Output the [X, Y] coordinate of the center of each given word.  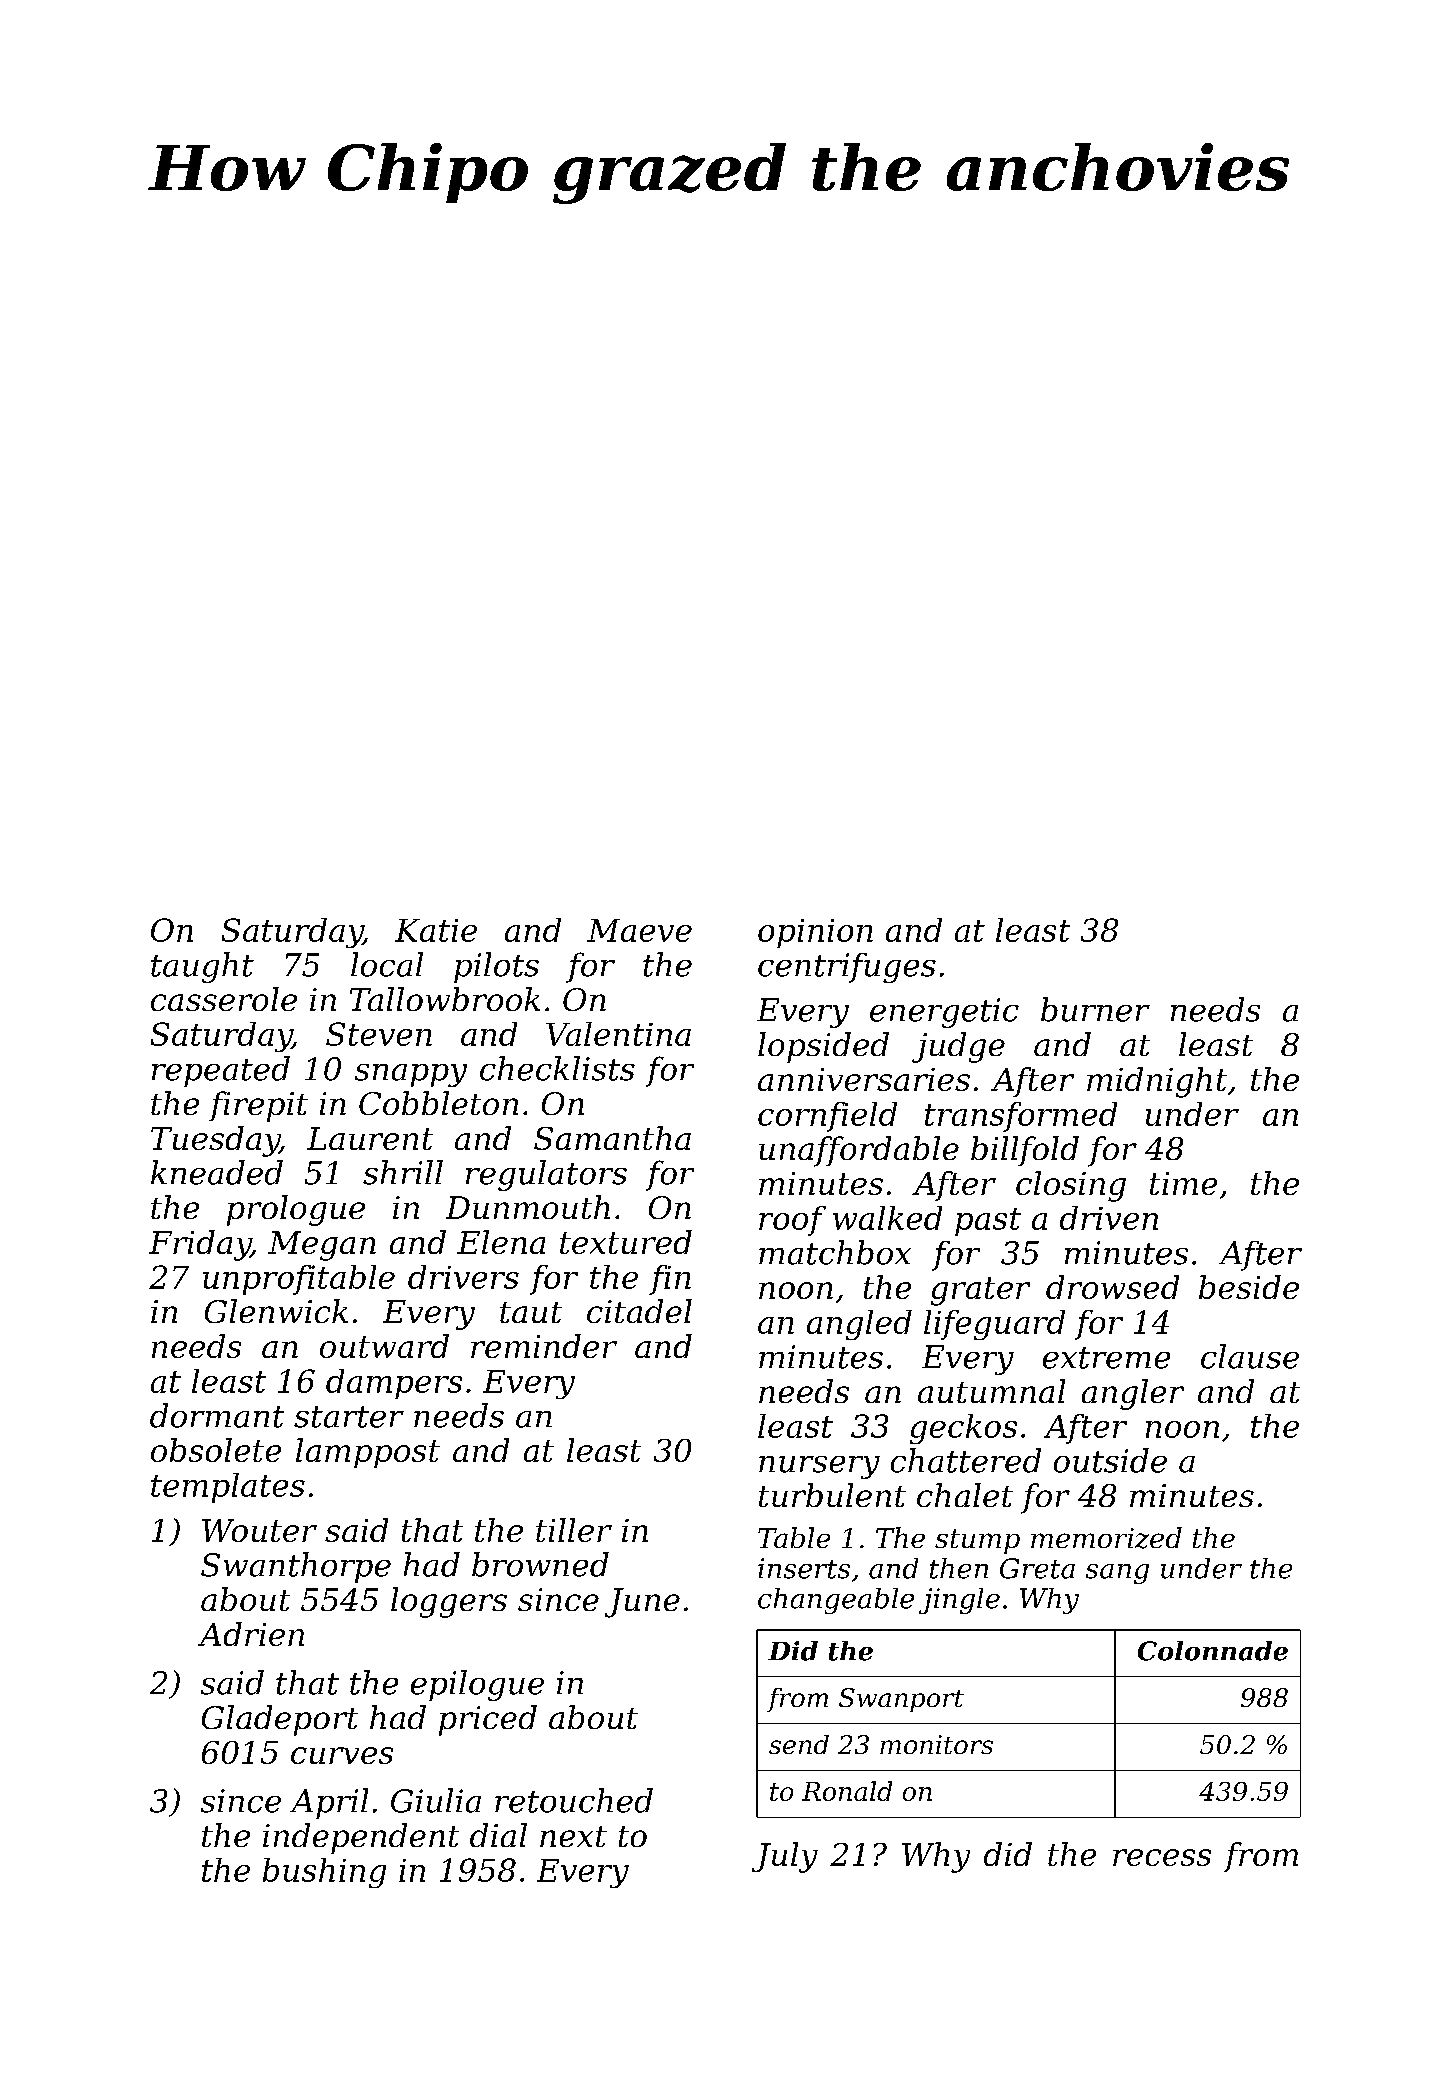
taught [202, 967]
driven [1109, 1218]
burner [1095, 1009]
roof [792, 1221]
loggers [449, 1602]
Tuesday [215, 1141]
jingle [959, 1601]
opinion [815, 933]
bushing [324, 1873]
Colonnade [1213, 1651]
